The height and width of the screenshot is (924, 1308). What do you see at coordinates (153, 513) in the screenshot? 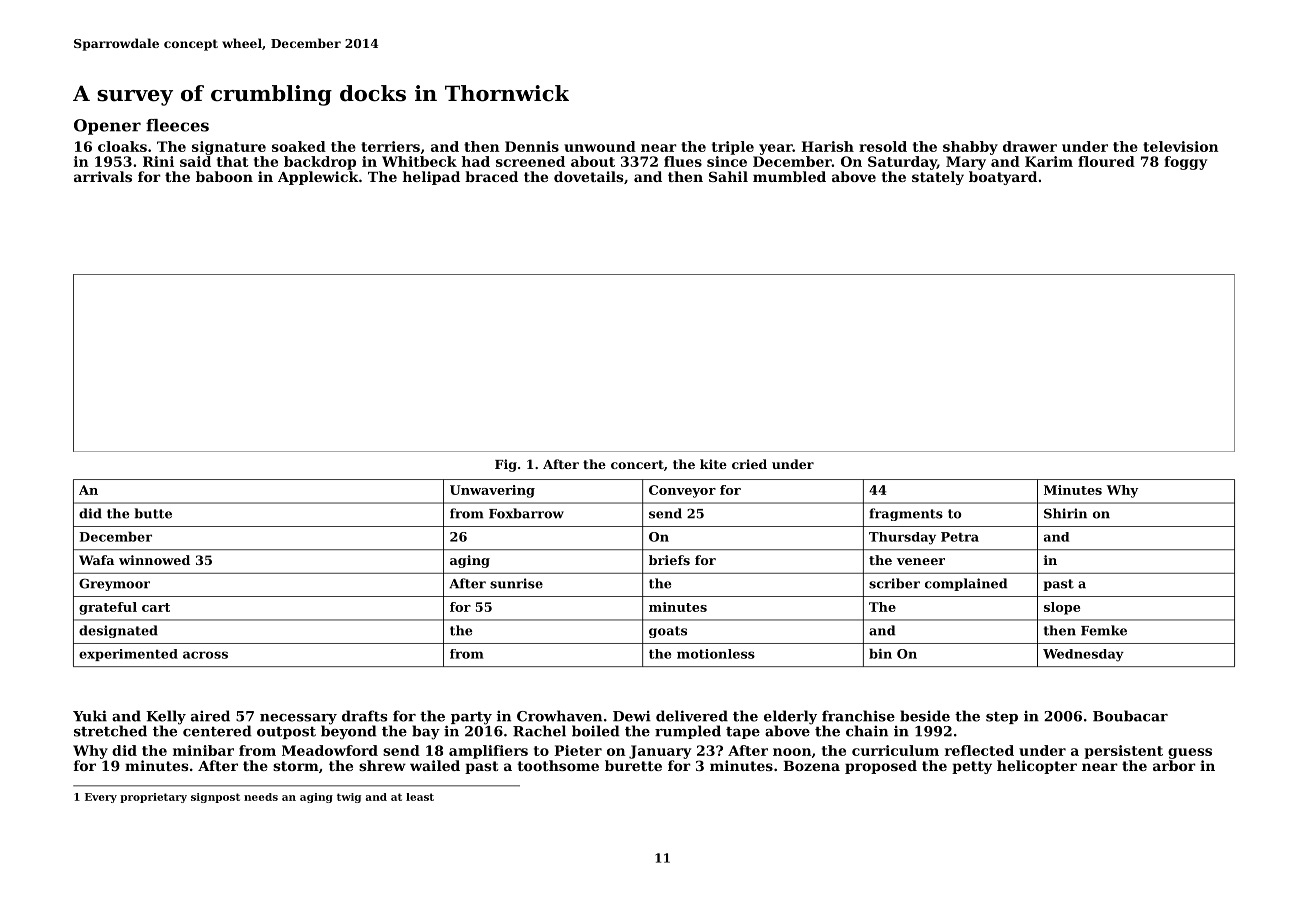
I see `butte` at bounding box center [153, 513].
